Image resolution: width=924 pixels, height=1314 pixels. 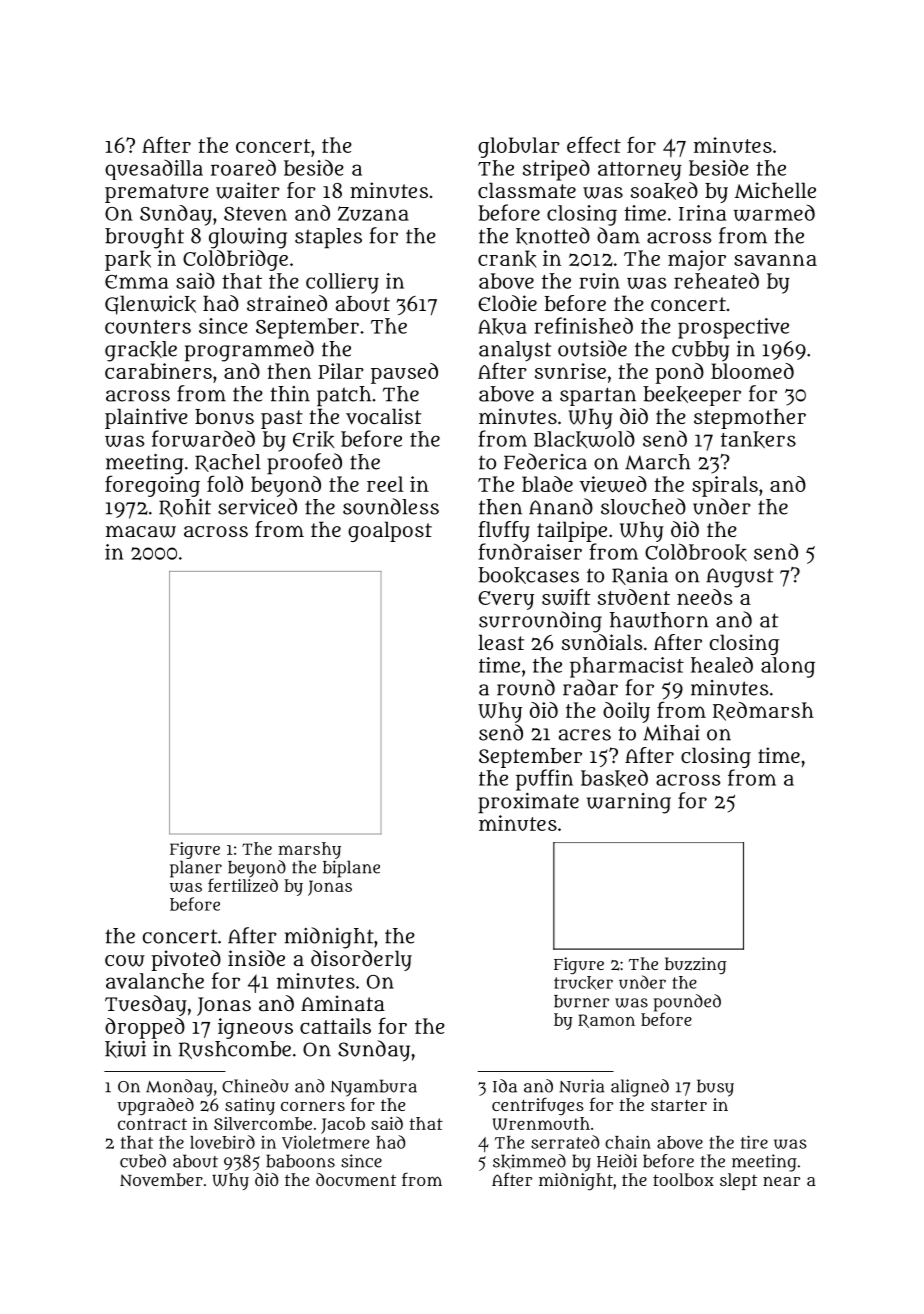 I want to click on baboons, so click(x=300, y=1161).
